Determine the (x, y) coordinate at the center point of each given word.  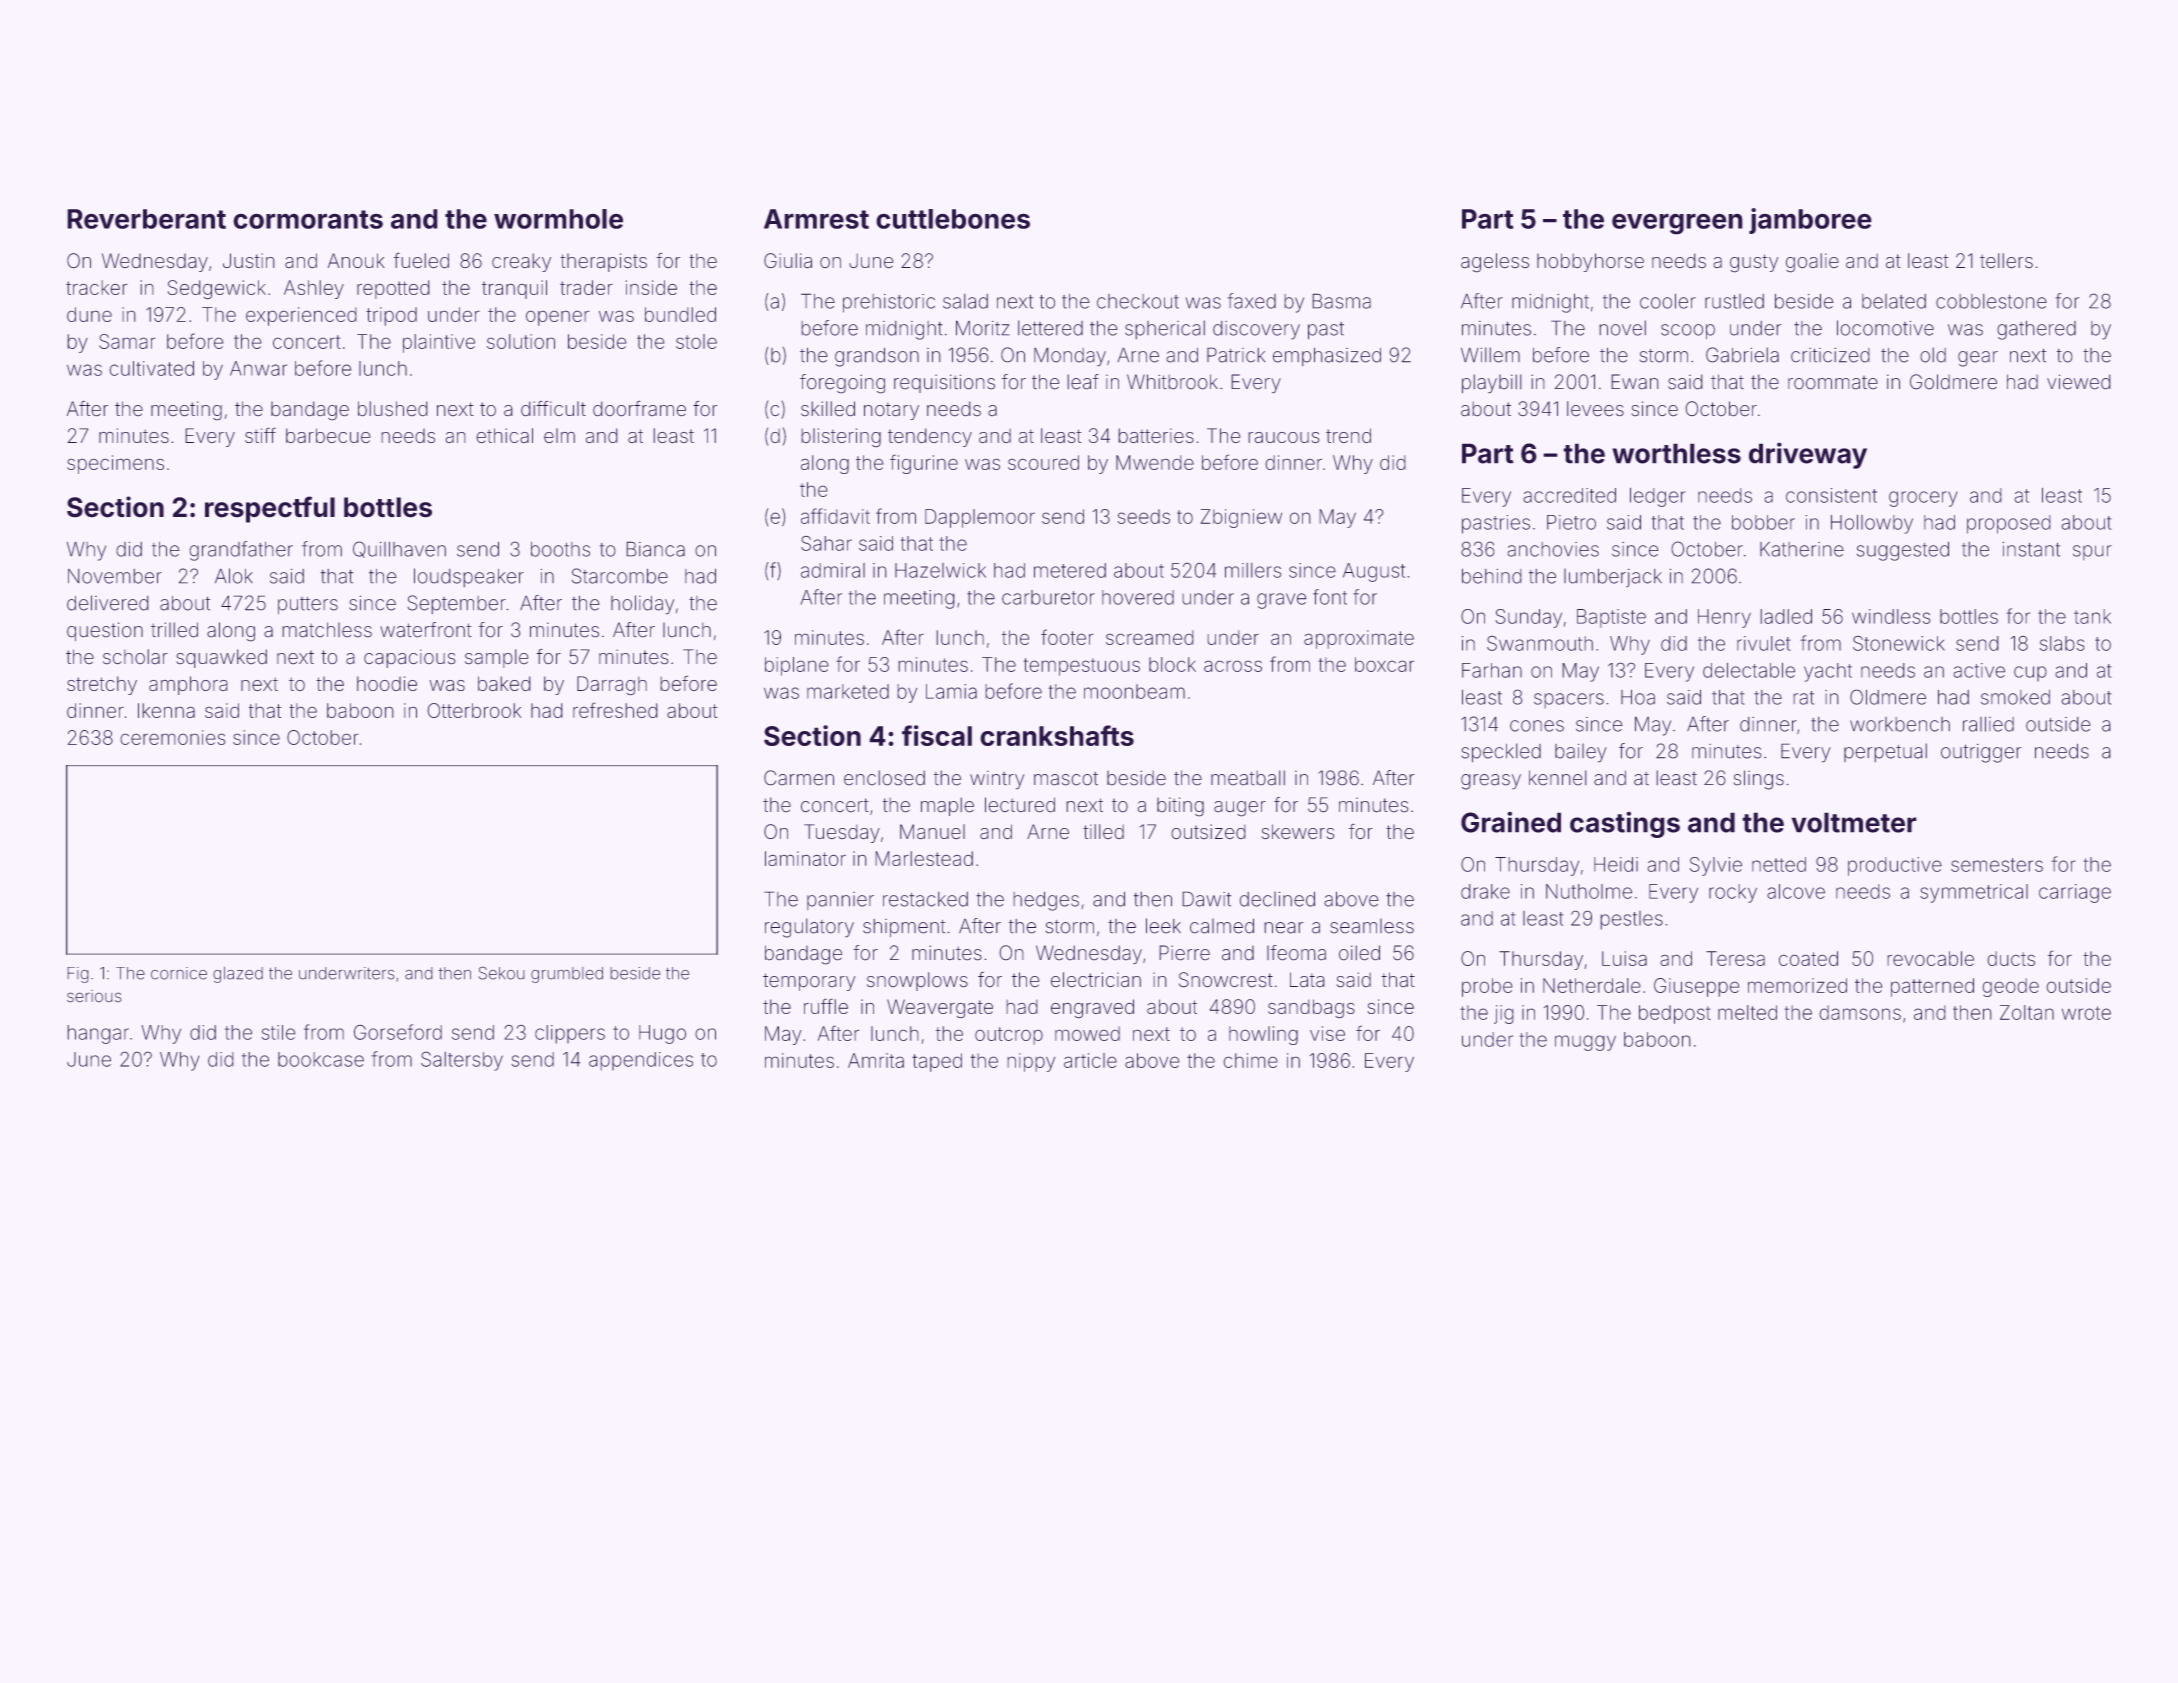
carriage (2075, 893)
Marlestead (924, 858)
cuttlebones (953, 219)
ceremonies (173, 737)
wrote (2086, 1013)
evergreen (1677, 224)
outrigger (1981, 753)
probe (1487, 987)
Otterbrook (474, 710)
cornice (179, 973)
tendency (930, 437)
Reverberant (147, 219)
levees (1595, 408)
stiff (260, 435)
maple (947, 806)
